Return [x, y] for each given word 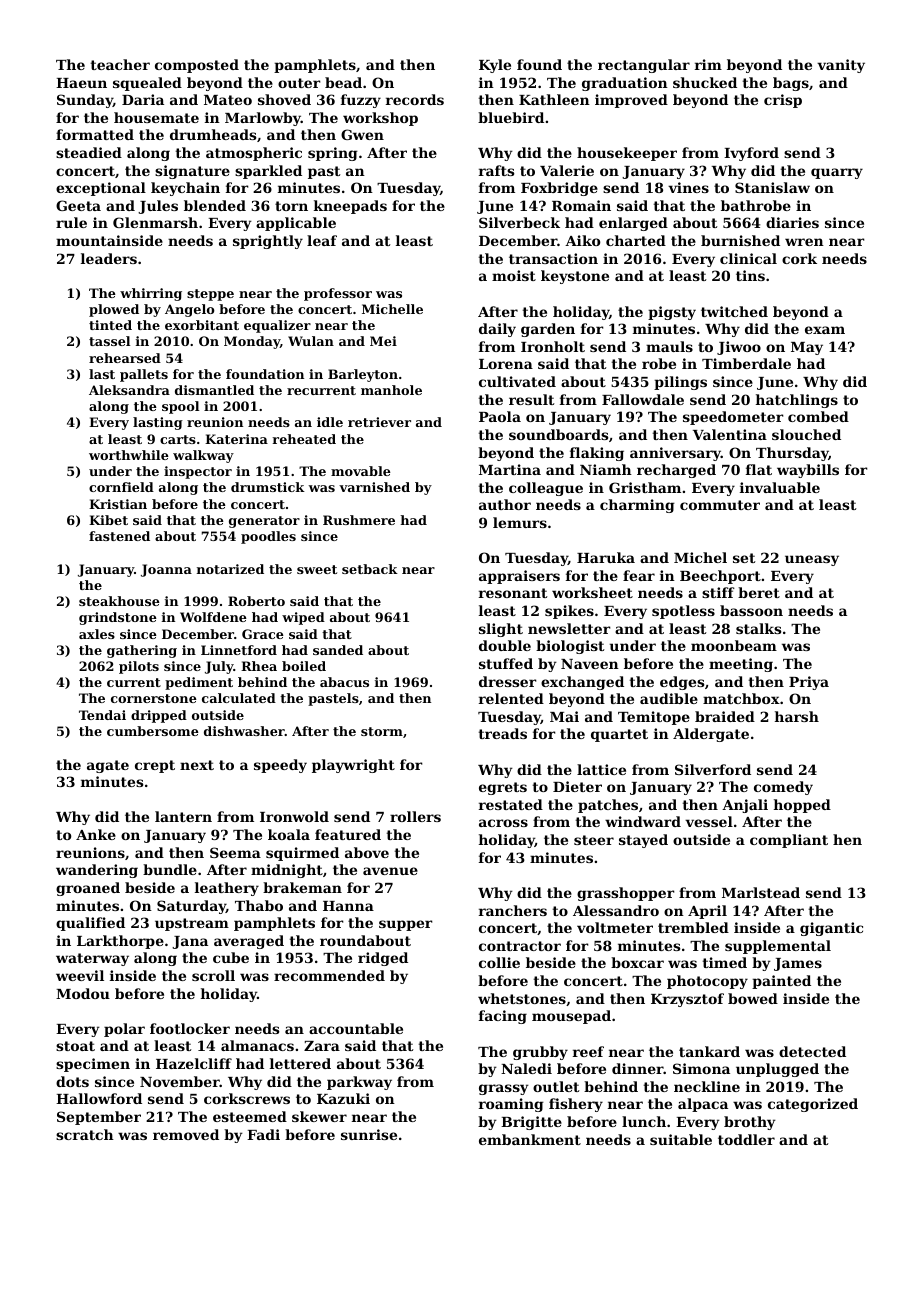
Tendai [102, 715]
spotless [683, 612]
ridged [383, 959]
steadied [89, 152]
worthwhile [129, 455]
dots [72, 1081]
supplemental [778, 947]
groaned [88, 889]
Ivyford [751, 154]
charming [637, 506]
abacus [344, 682]
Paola [500, 416]
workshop [380, 119]
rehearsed [125, 358]
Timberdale [746, 363]
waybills [808, 471]
